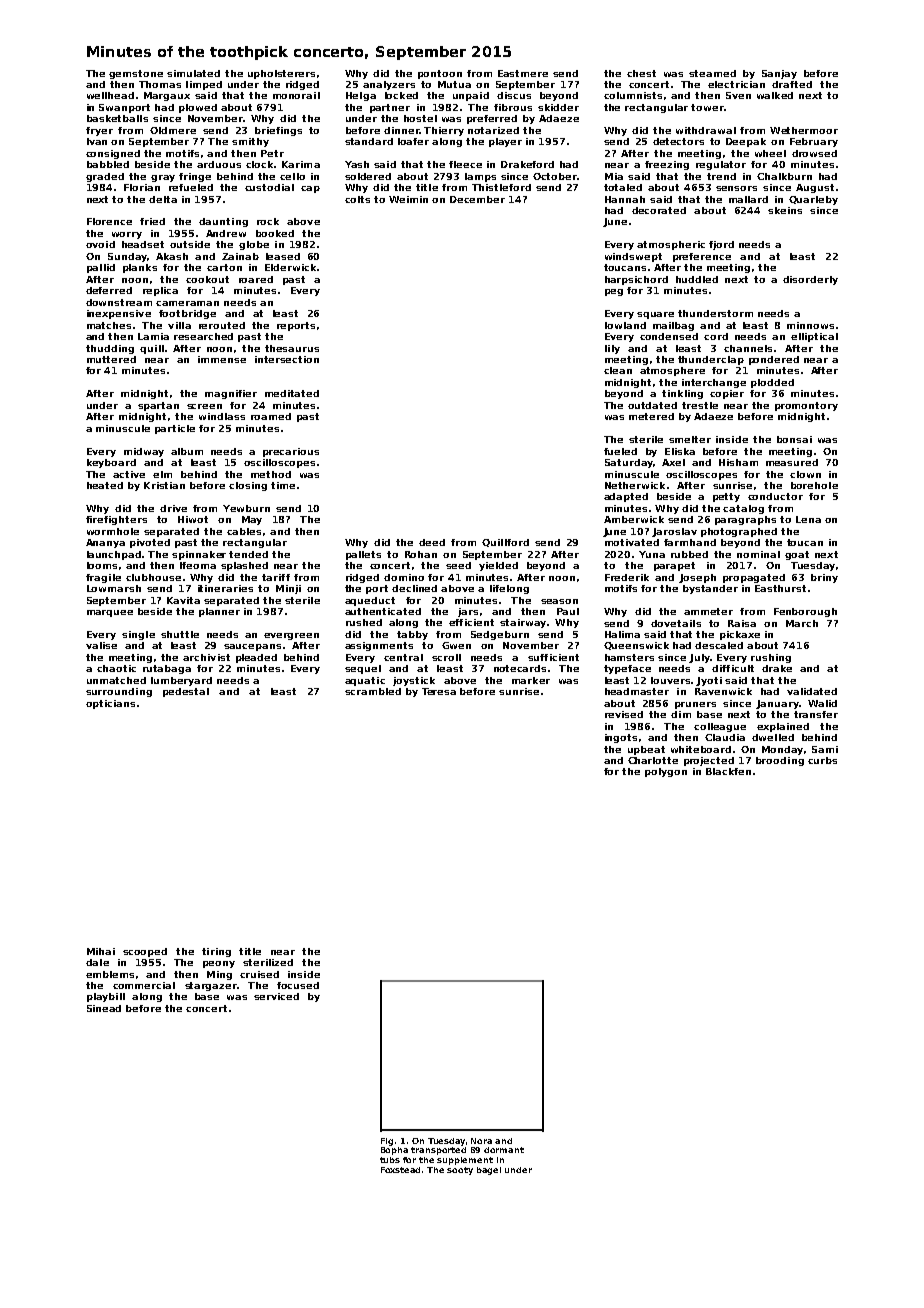 This screenshot has height=1308, width=924. I want to click on tubs, so click(390, 1160).
